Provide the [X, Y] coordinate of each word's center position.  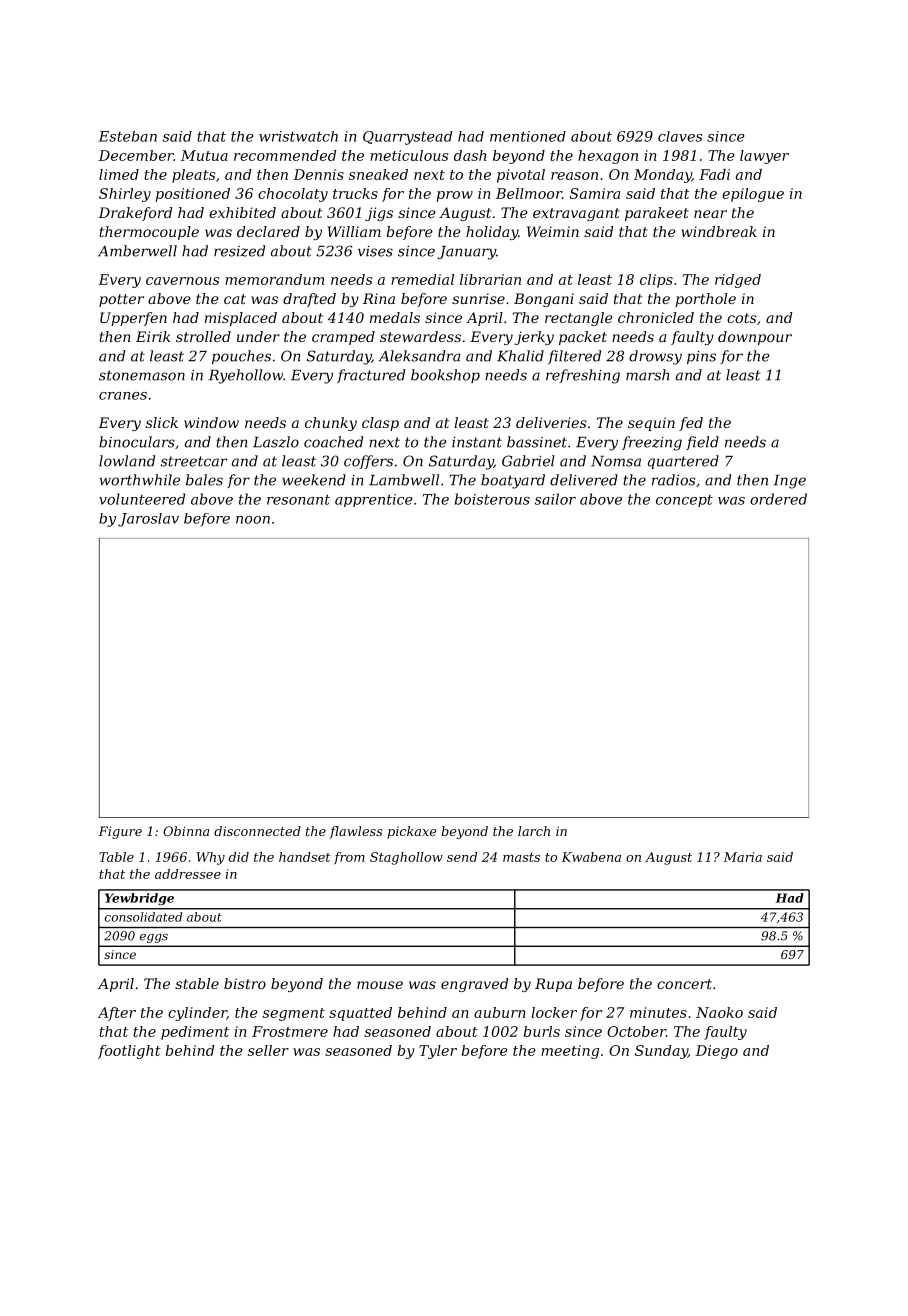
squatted [360, 1014]
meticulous [409, 155]
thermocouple [149, 233]
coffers [368, 462]
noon [253, 520]
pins [701, 357]
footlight [129, 1052]
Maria [742, 857]
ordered [778, 499]
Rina [379, 298]
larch [534, 831]
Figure [120, 832]
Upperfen [133, 319]
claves [680, 136]
